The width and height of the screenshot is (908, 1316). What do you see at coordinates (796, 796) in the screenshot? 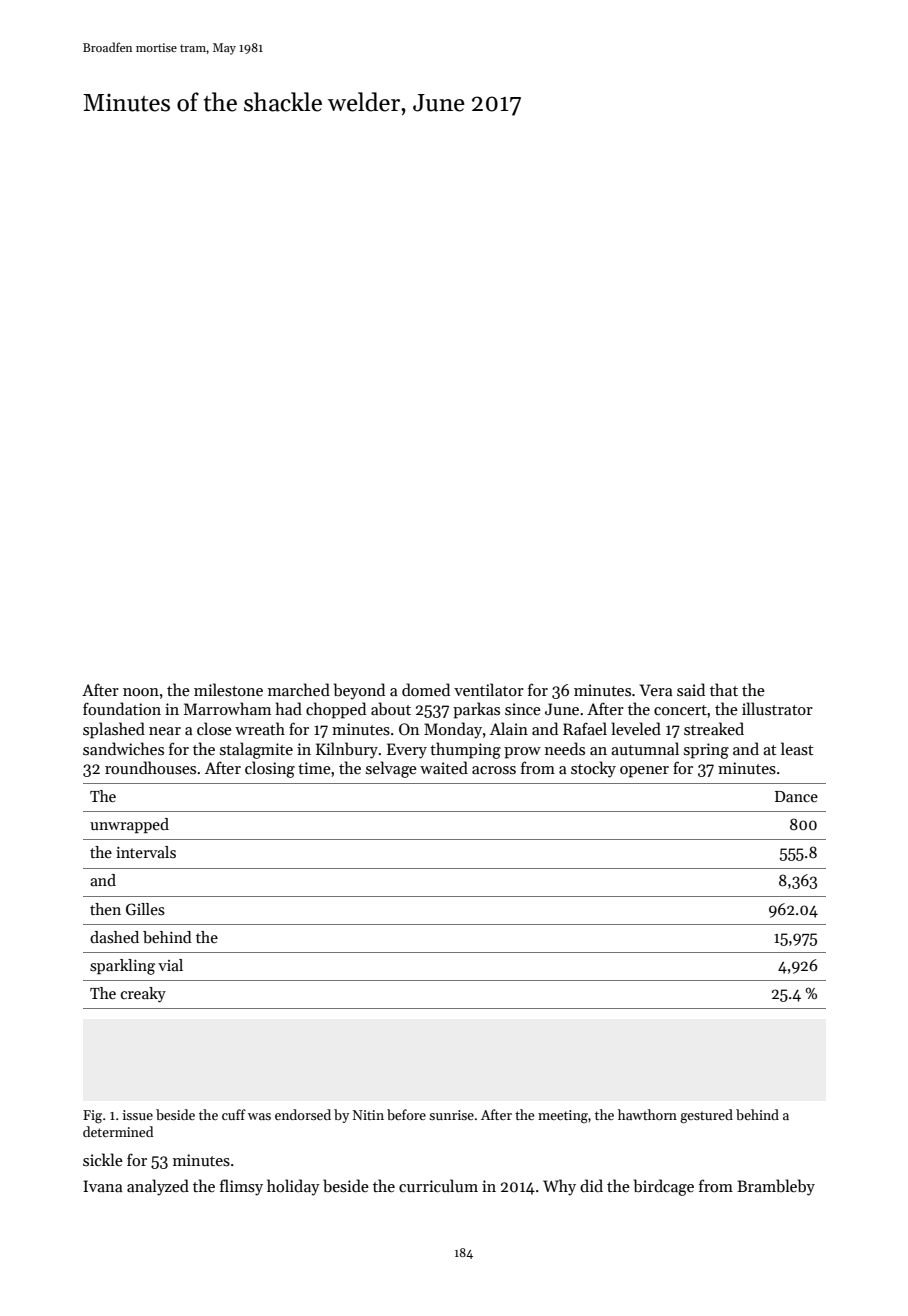
I see `Dance` at bounding box center [796, 796].
